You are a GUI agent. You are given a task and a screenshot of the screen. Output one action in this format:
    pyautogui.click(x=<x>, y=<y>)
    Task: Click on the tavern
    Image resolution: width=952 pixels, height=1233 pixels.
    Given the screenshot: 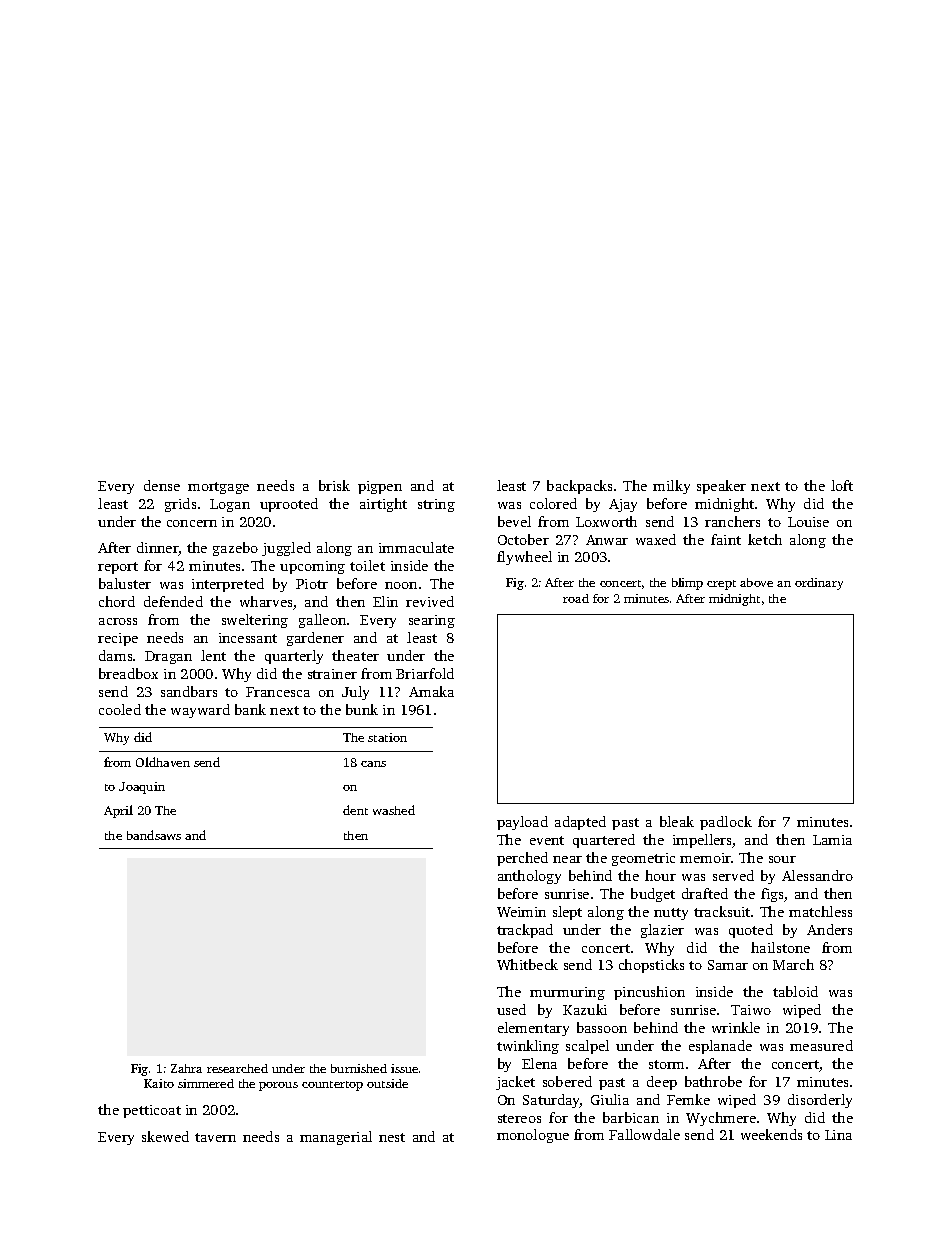 What is the action you would take?
    pyautogui.click(x=215, y=1137)
